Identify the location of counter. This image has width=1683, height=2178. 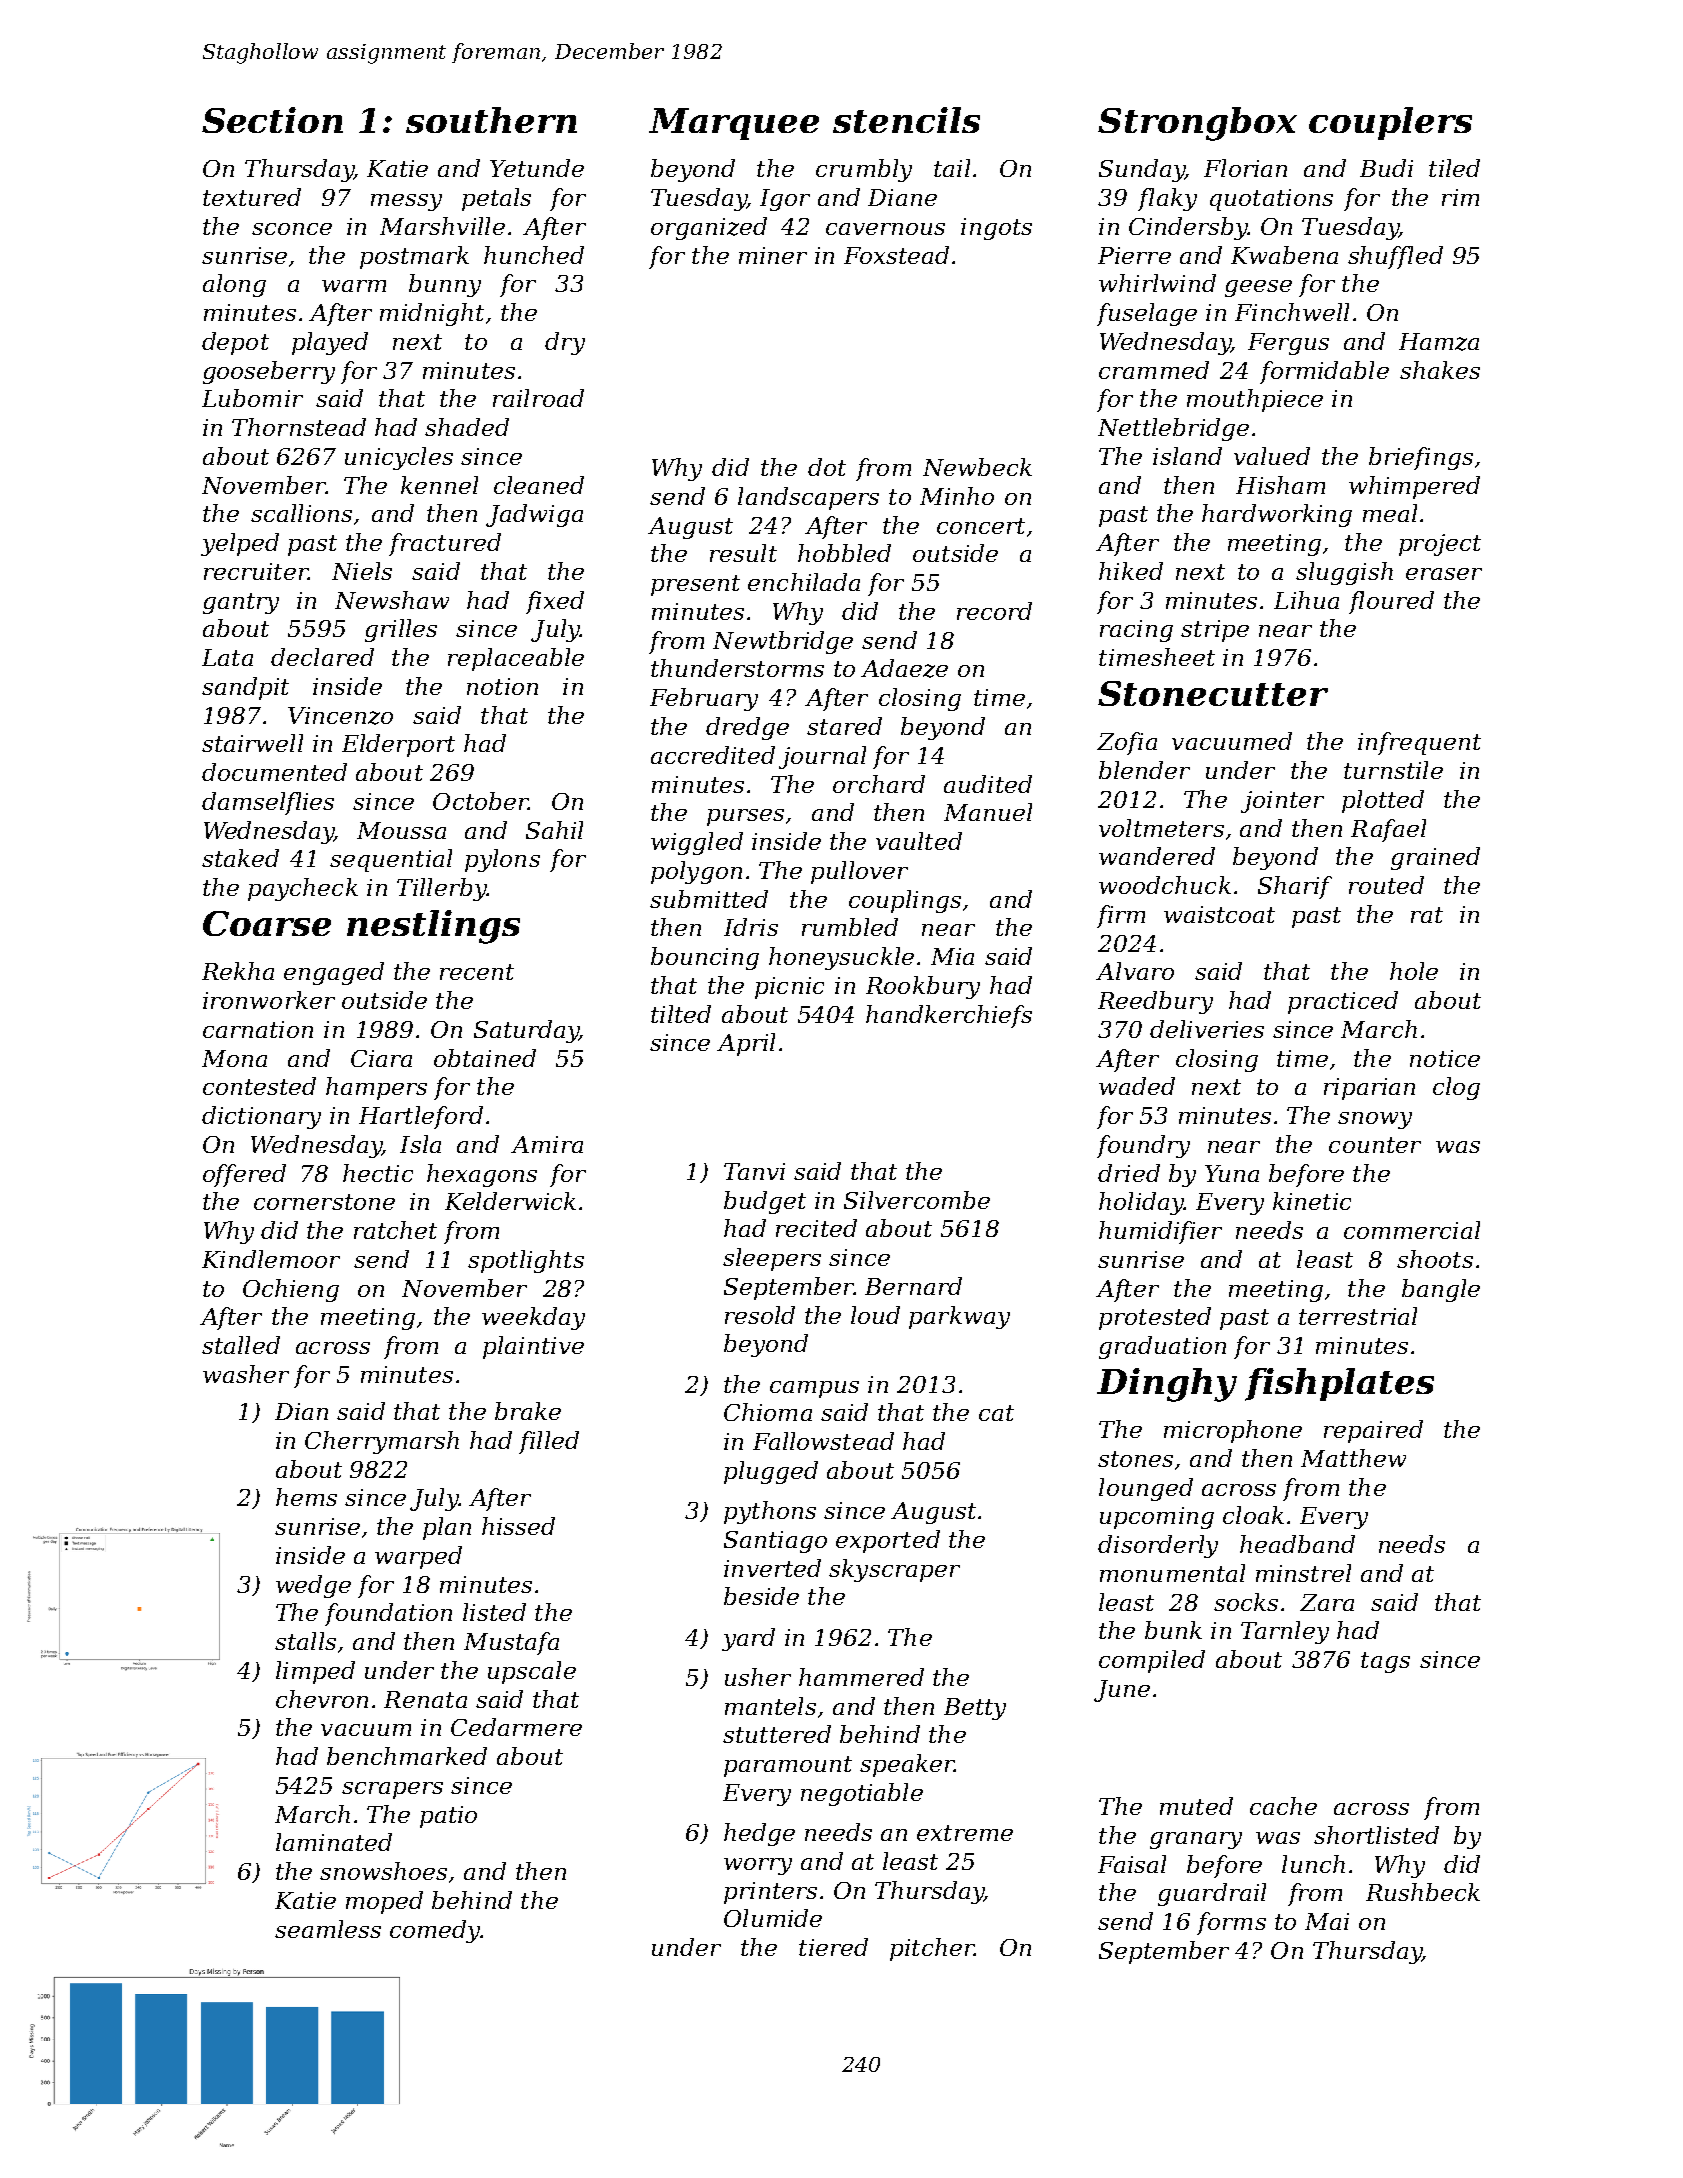
(1375, 1145).
